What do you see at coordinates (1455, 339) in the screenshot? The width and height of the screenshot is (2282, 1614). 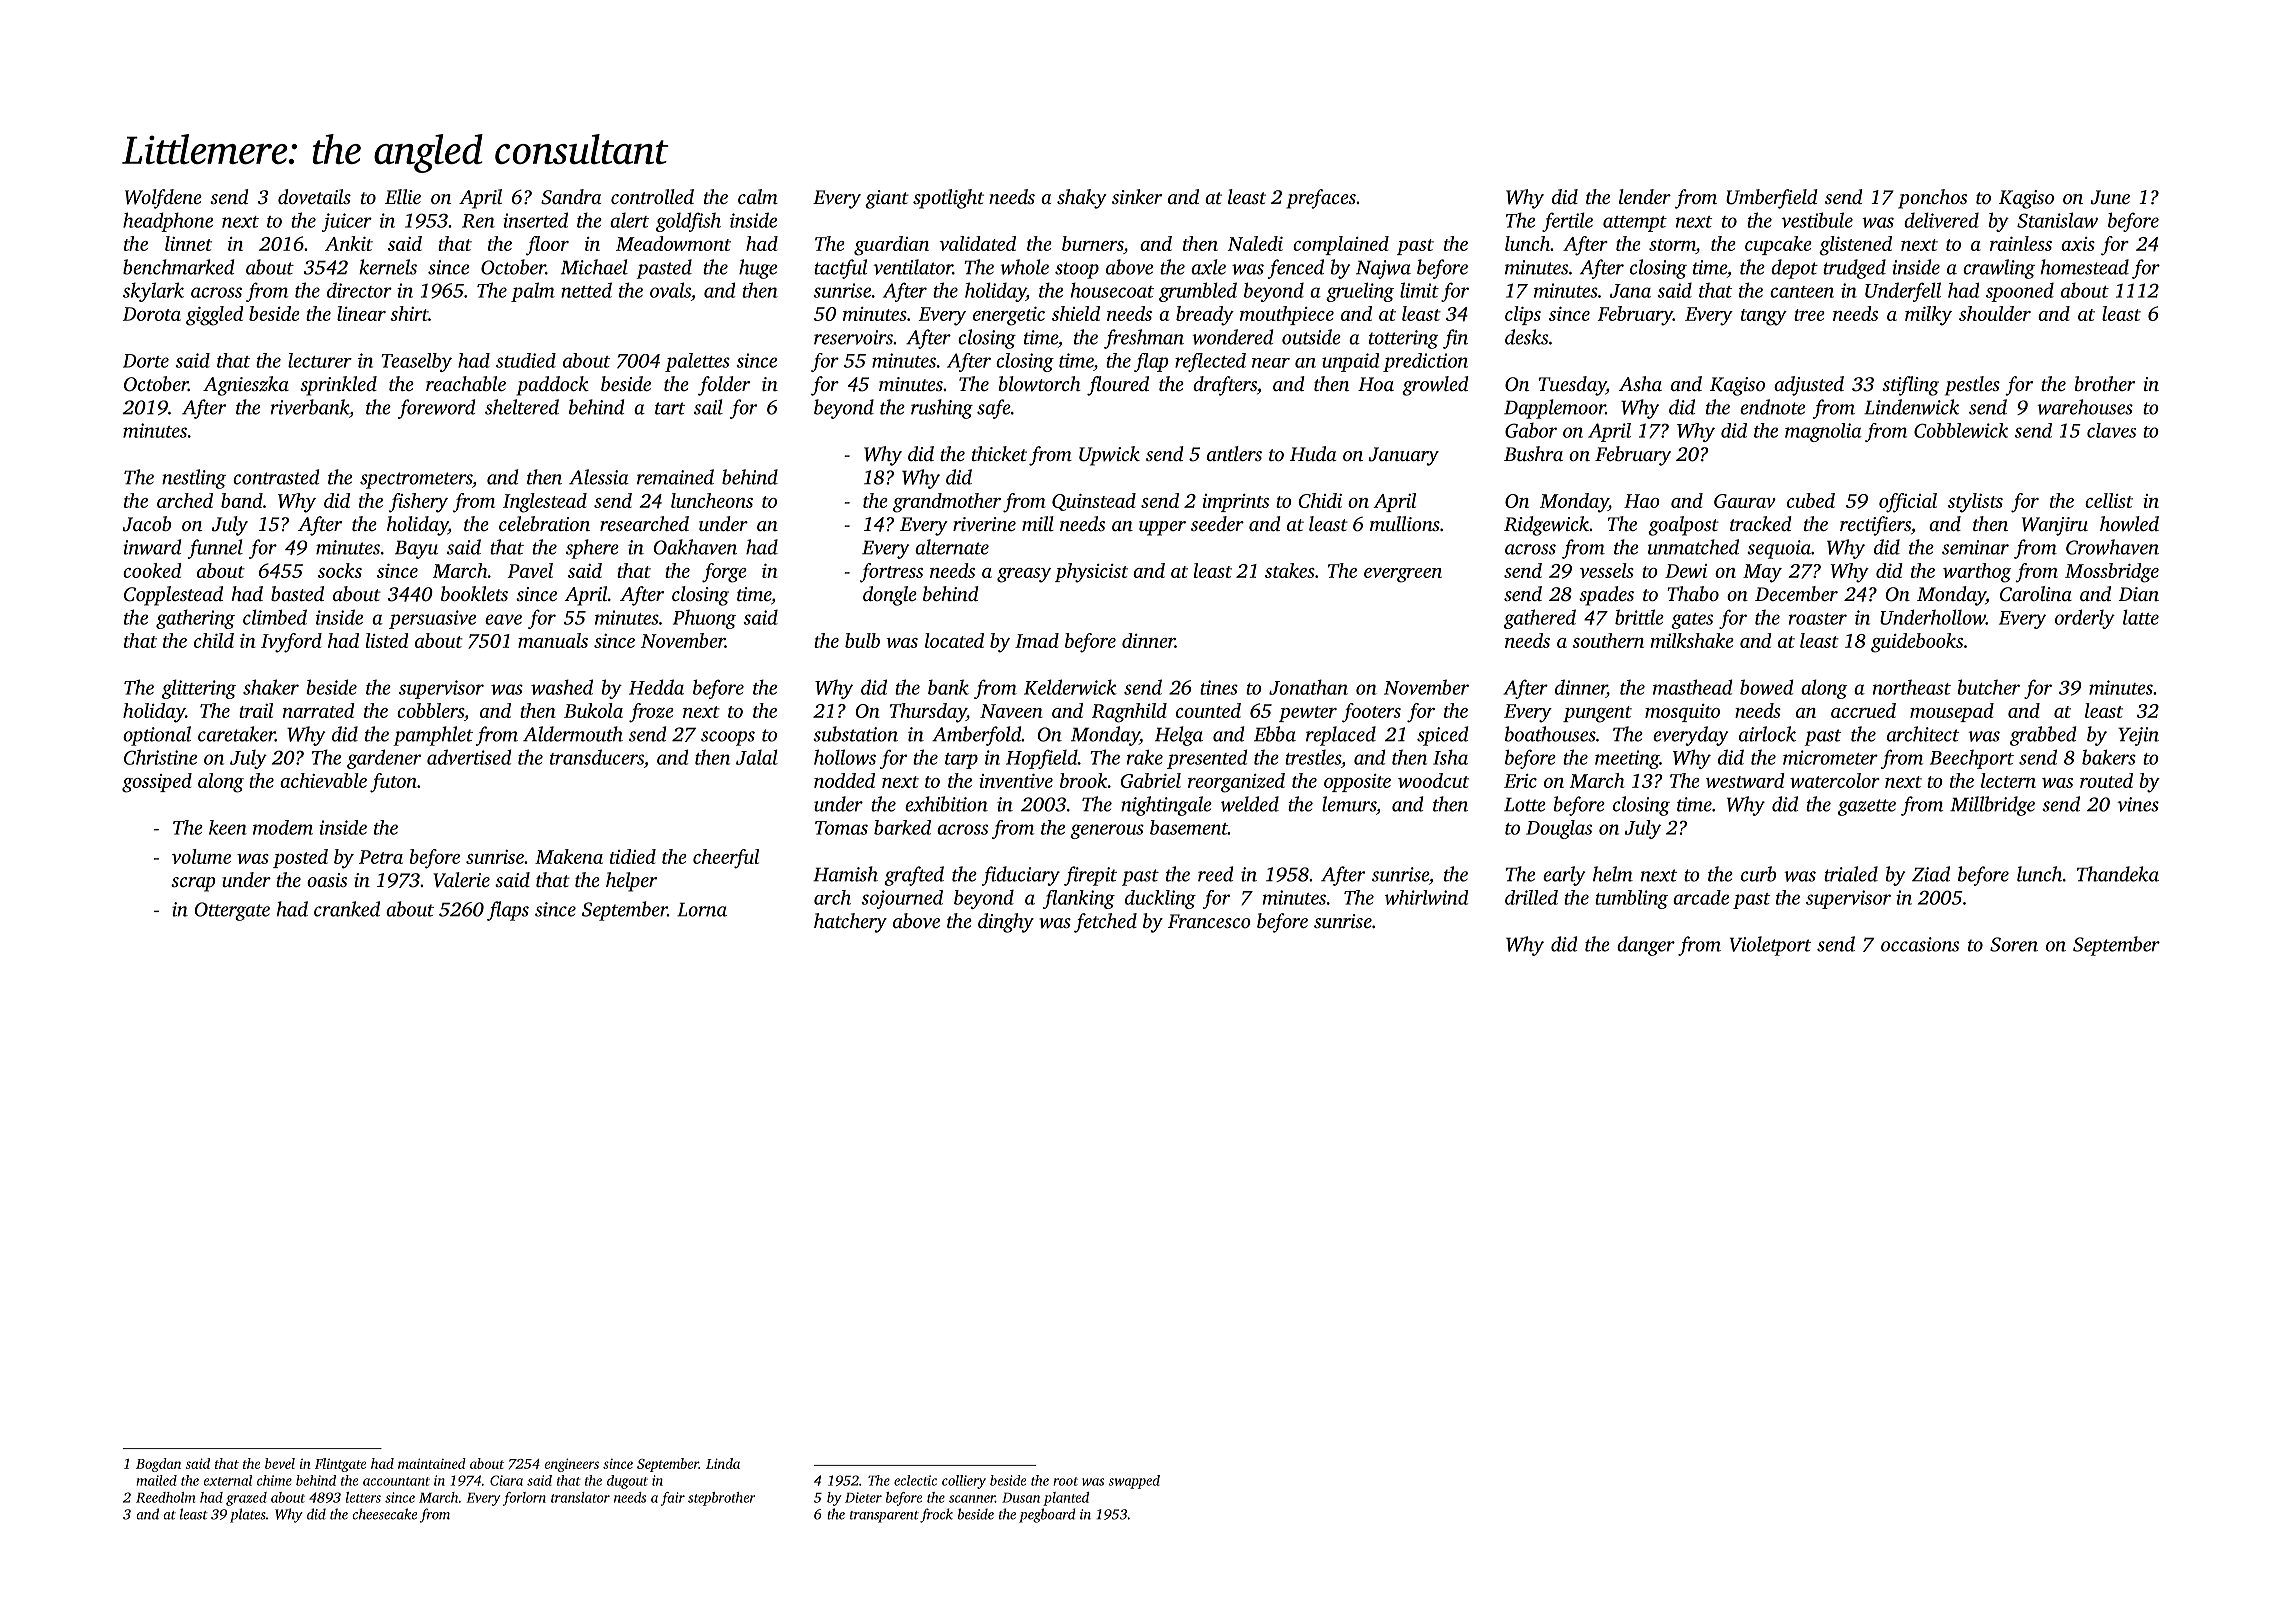 I see `fin` at bounding box center [1455, 339].
